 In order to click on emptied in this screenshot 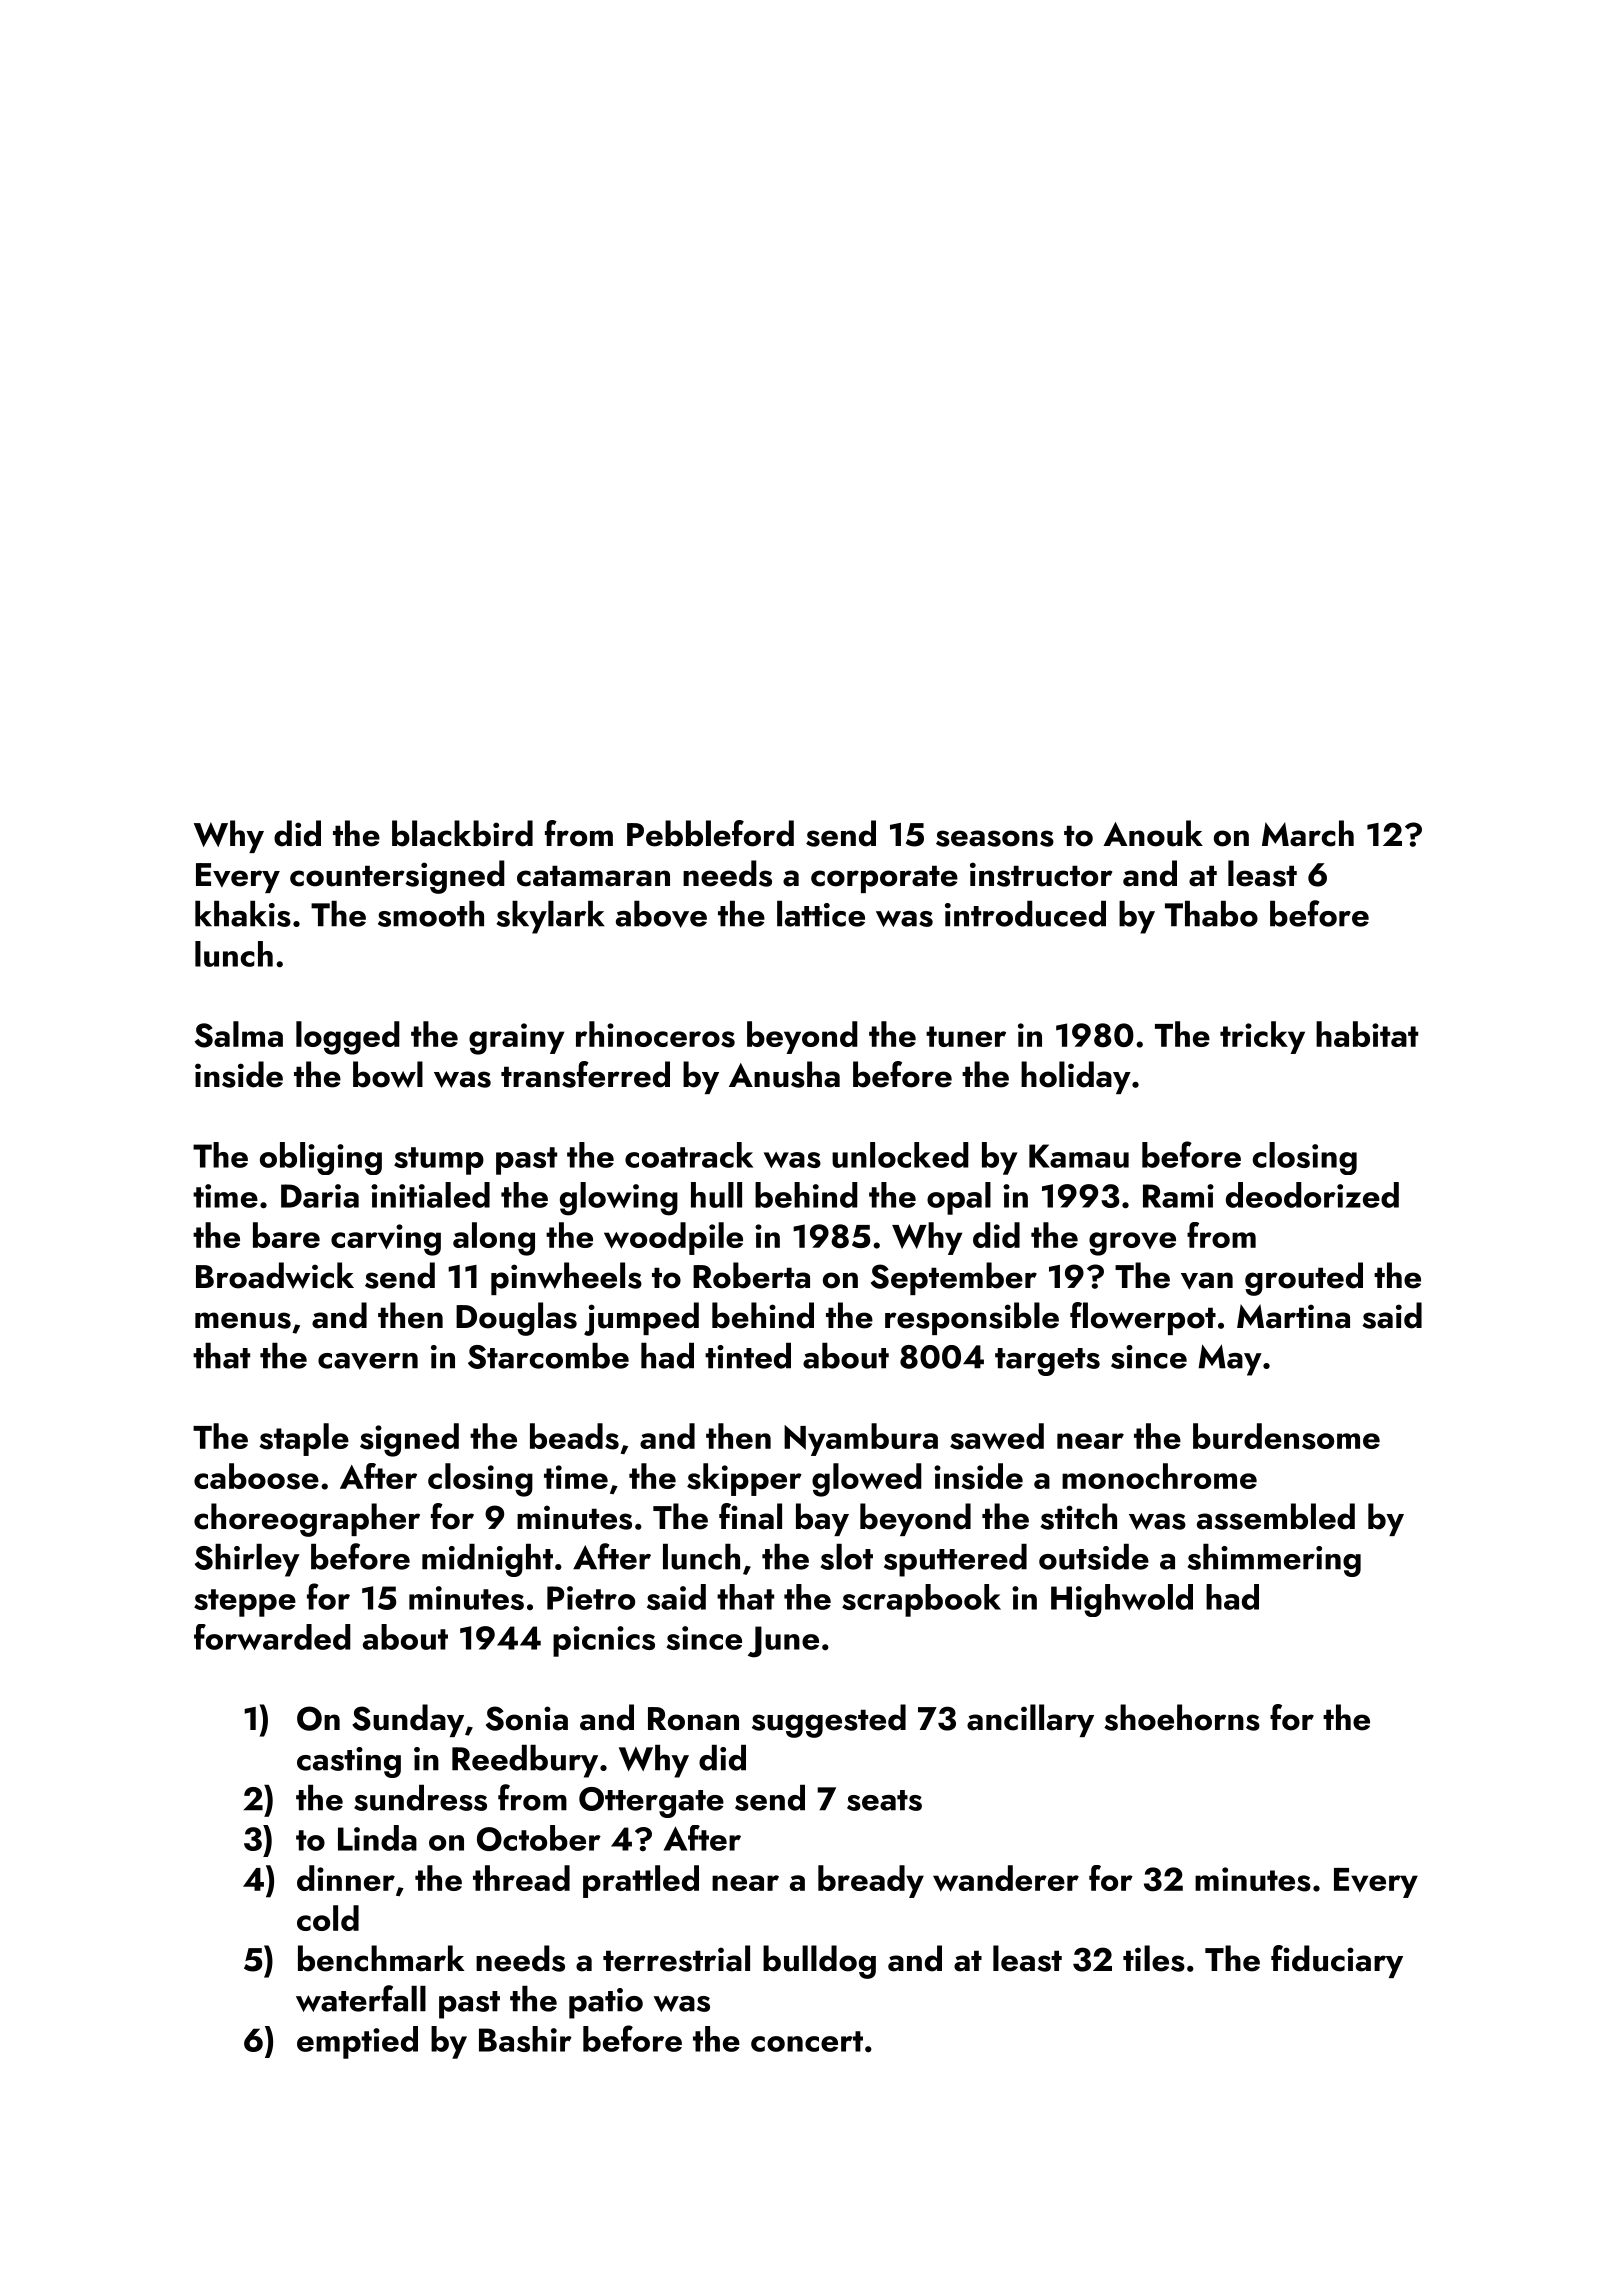, I will do `click(357, 2042)`.
